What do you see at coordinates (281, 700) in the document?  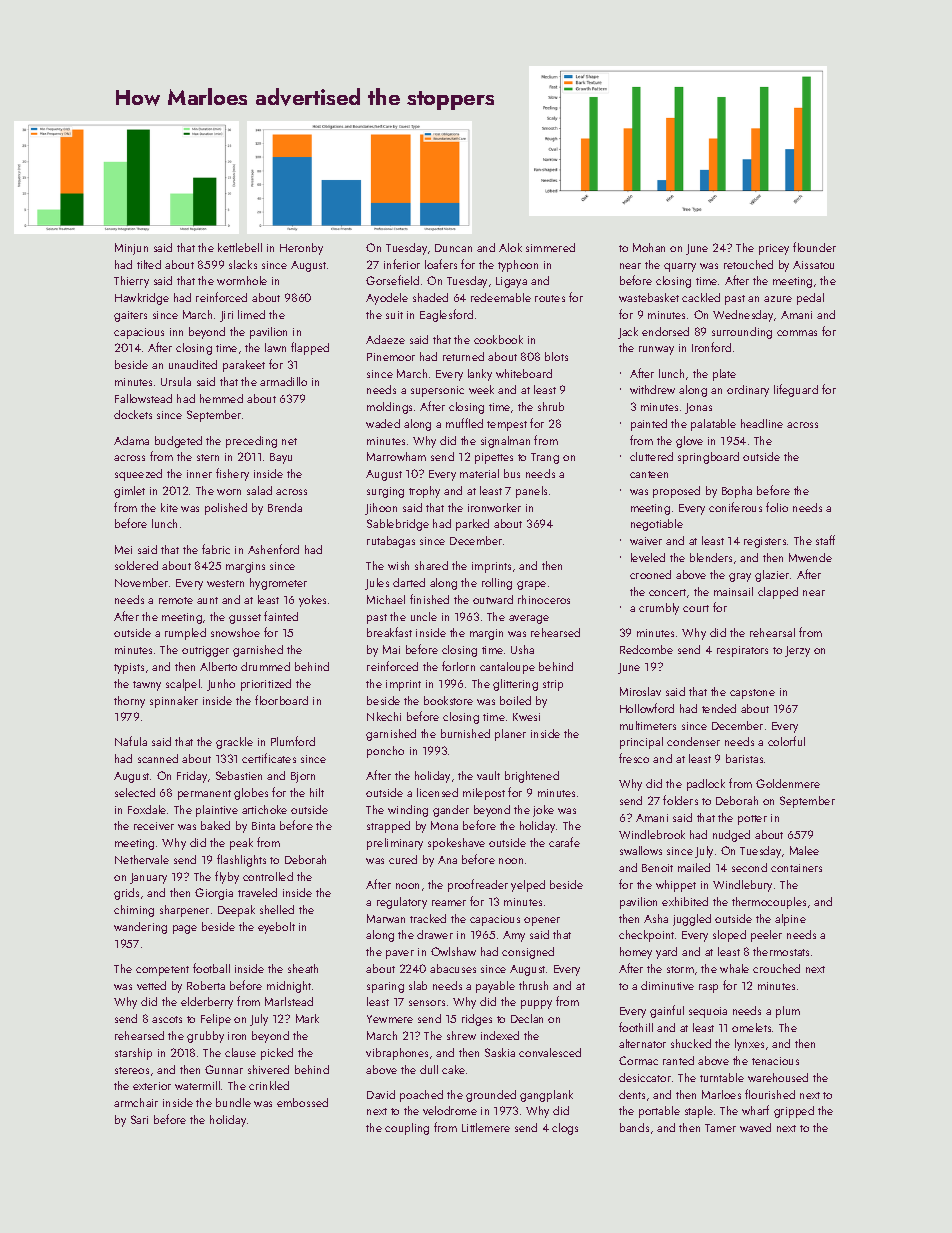 I see `floorboard` at bounding box center [281, 700].
